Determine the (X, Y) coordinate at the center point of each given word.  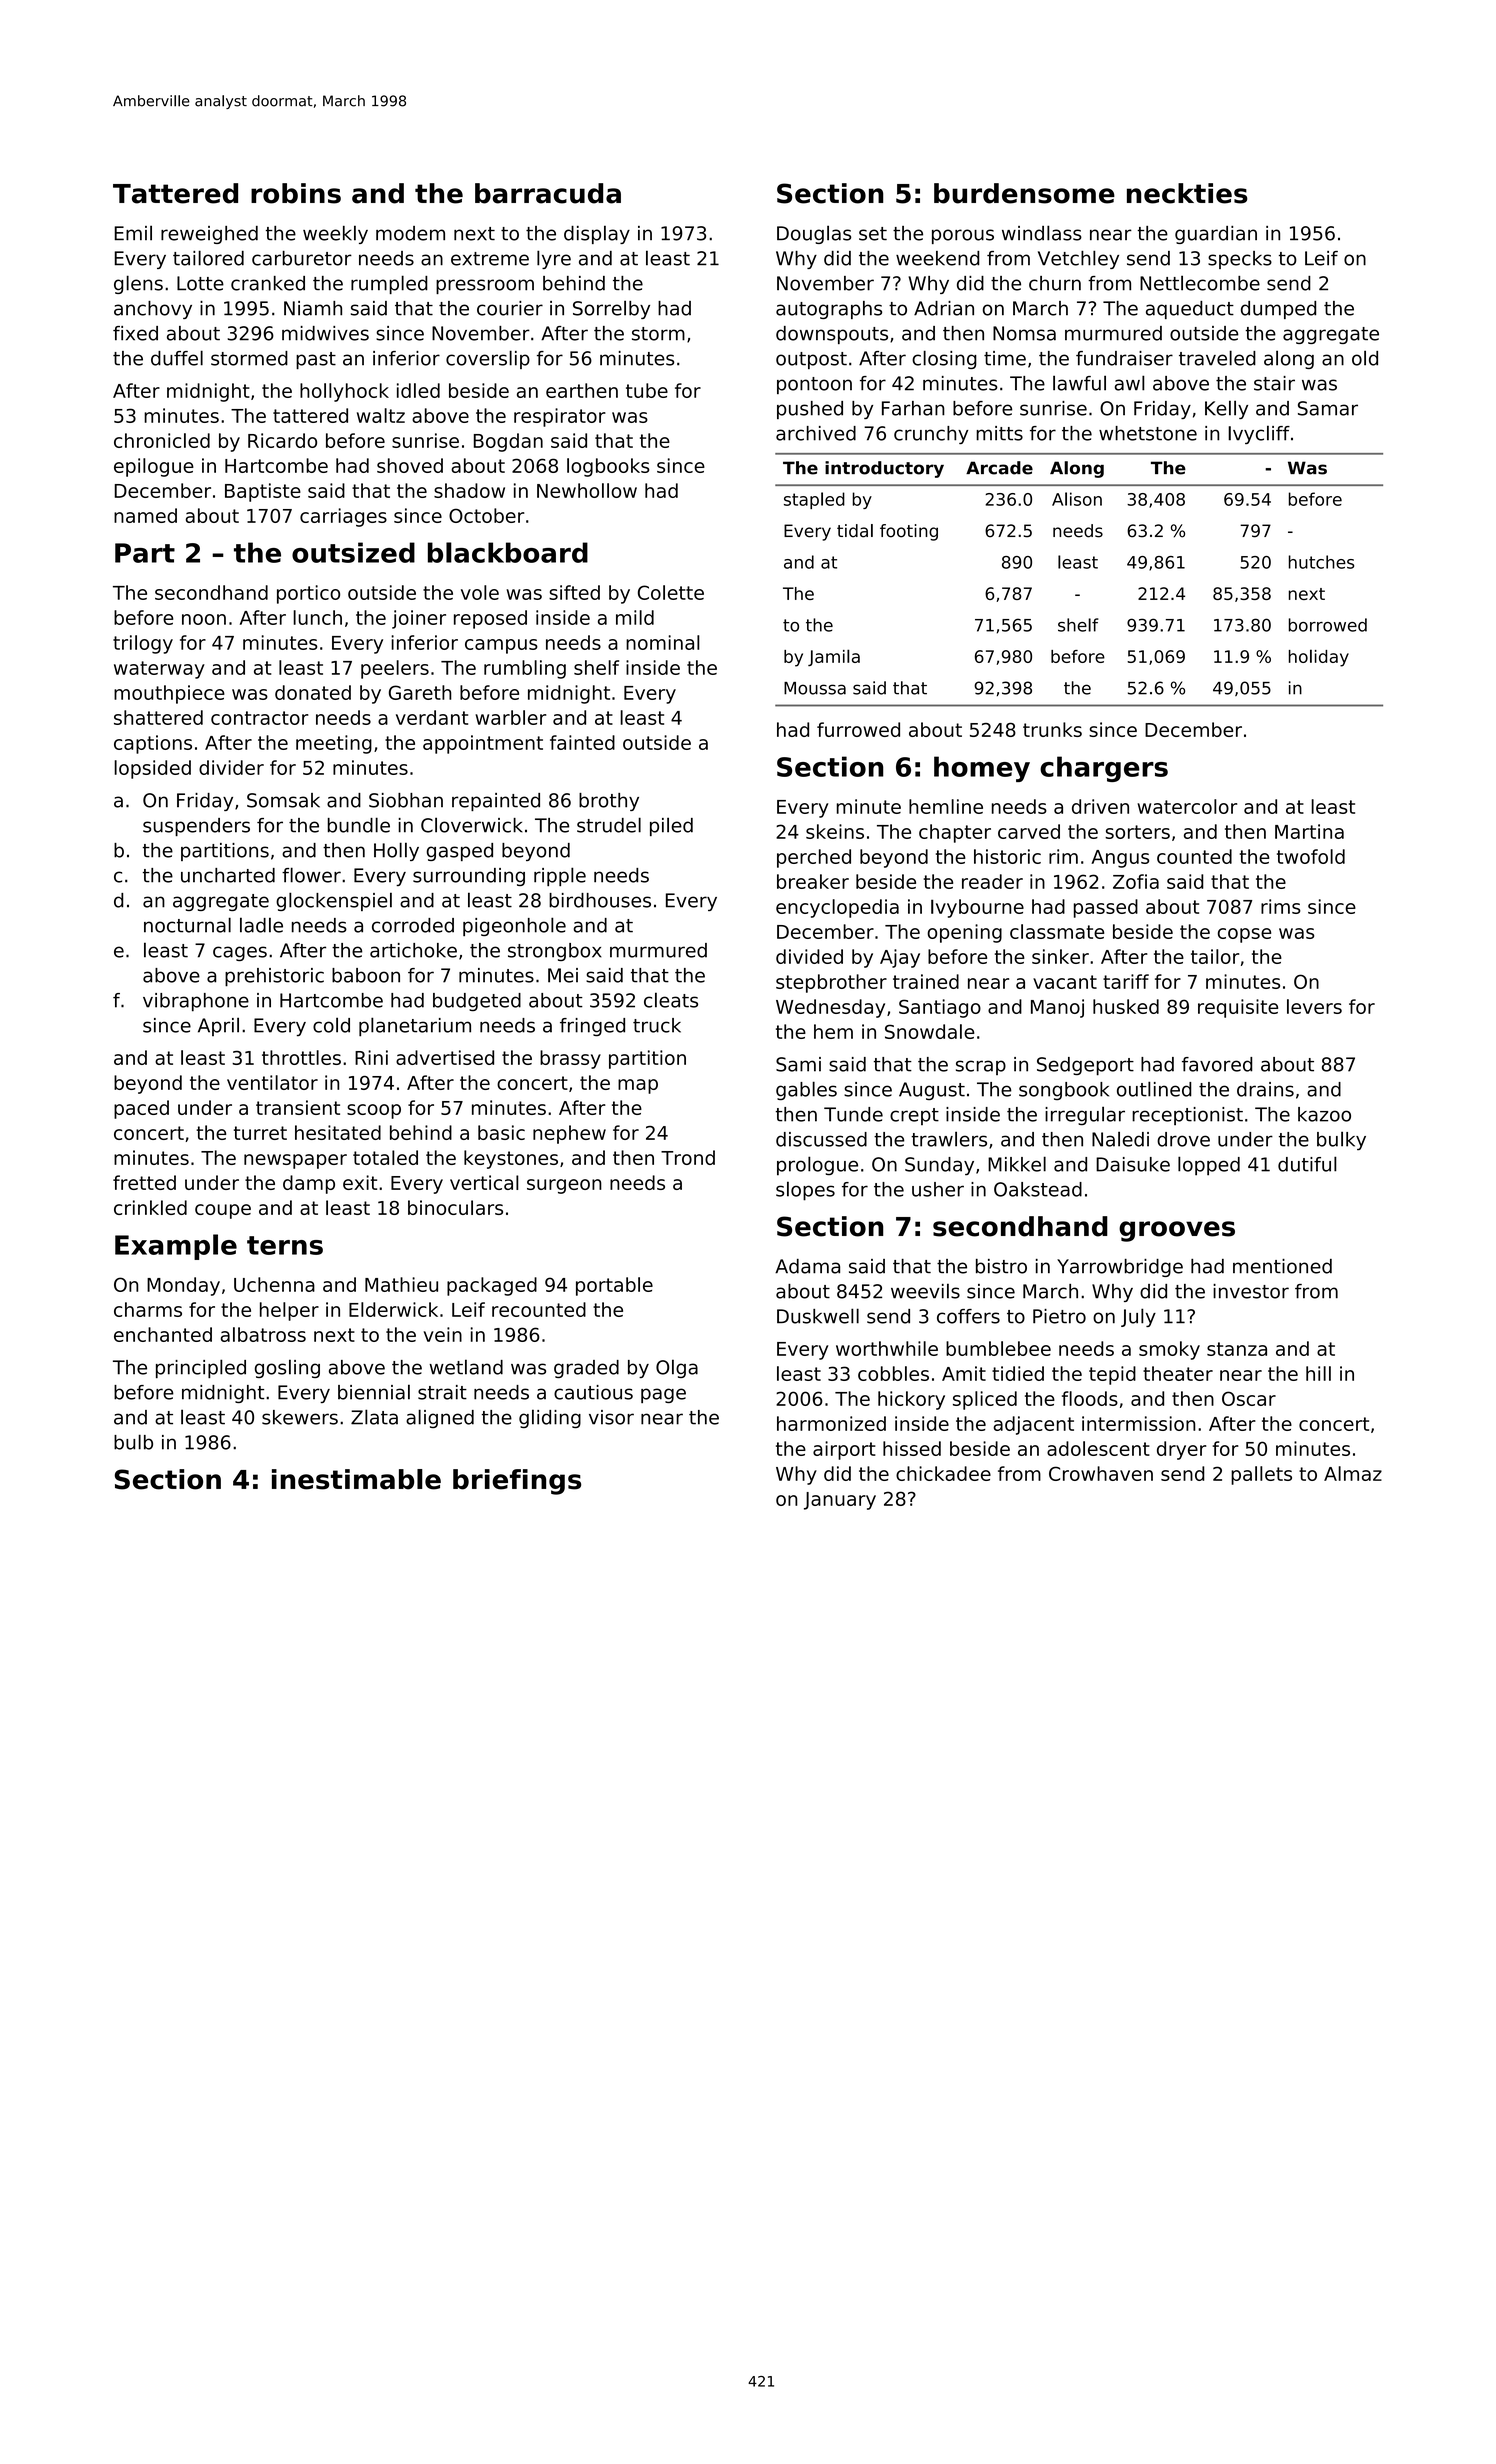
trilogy (143, 644)
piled (671, 826)
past (316, 360)
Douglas (814, 234)
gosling (287, 1368)
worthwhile (887, 1348)
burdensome (1024, 193)
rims (1281, 906)
